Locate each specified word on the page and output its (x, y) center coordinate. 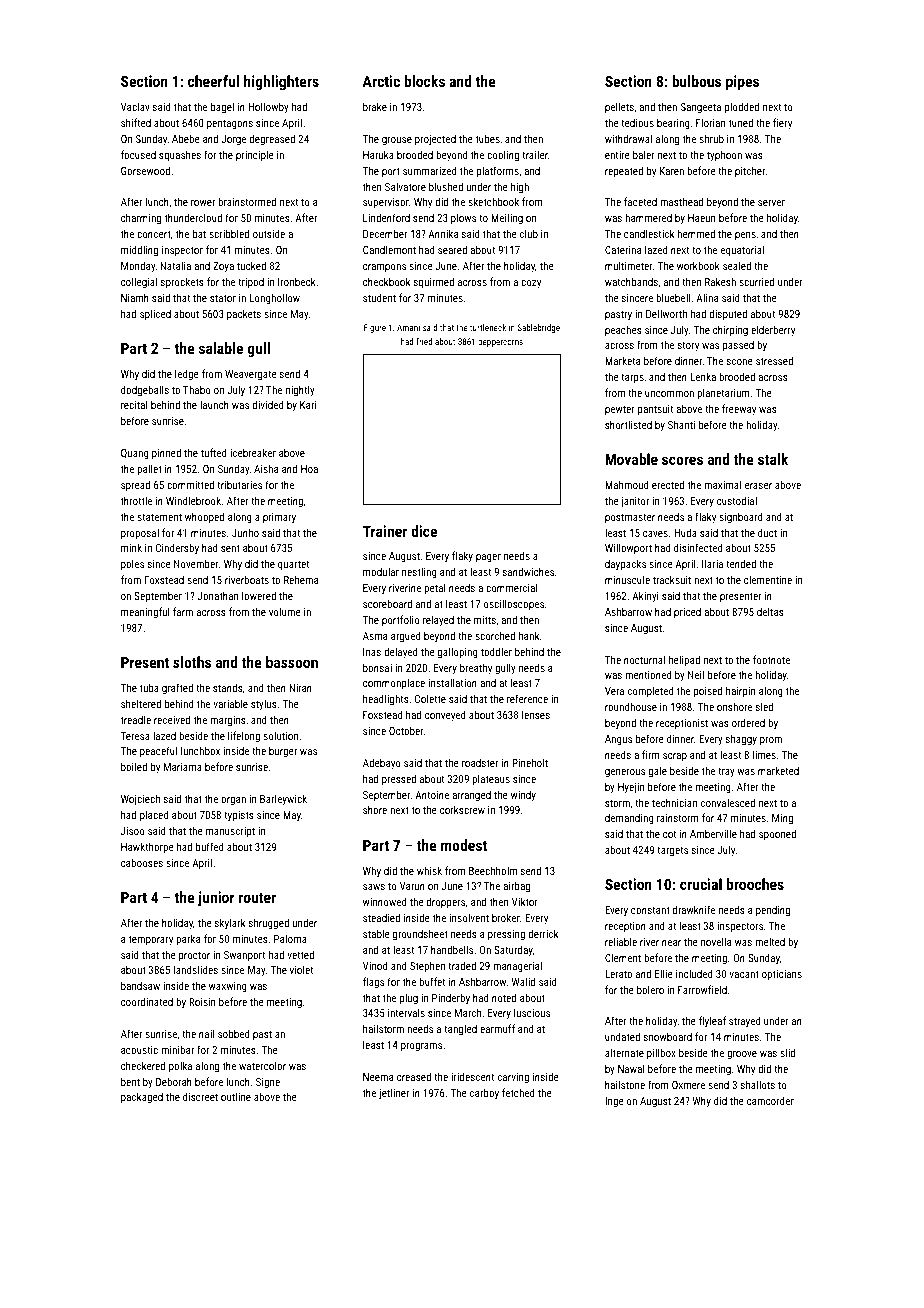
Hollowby (268, 108)
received (172, 719)
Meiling (507, 219)
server (771, 203)
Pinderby (451, 999)
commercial (512, 587)
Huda (685, 532)
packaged (142, 1098)
